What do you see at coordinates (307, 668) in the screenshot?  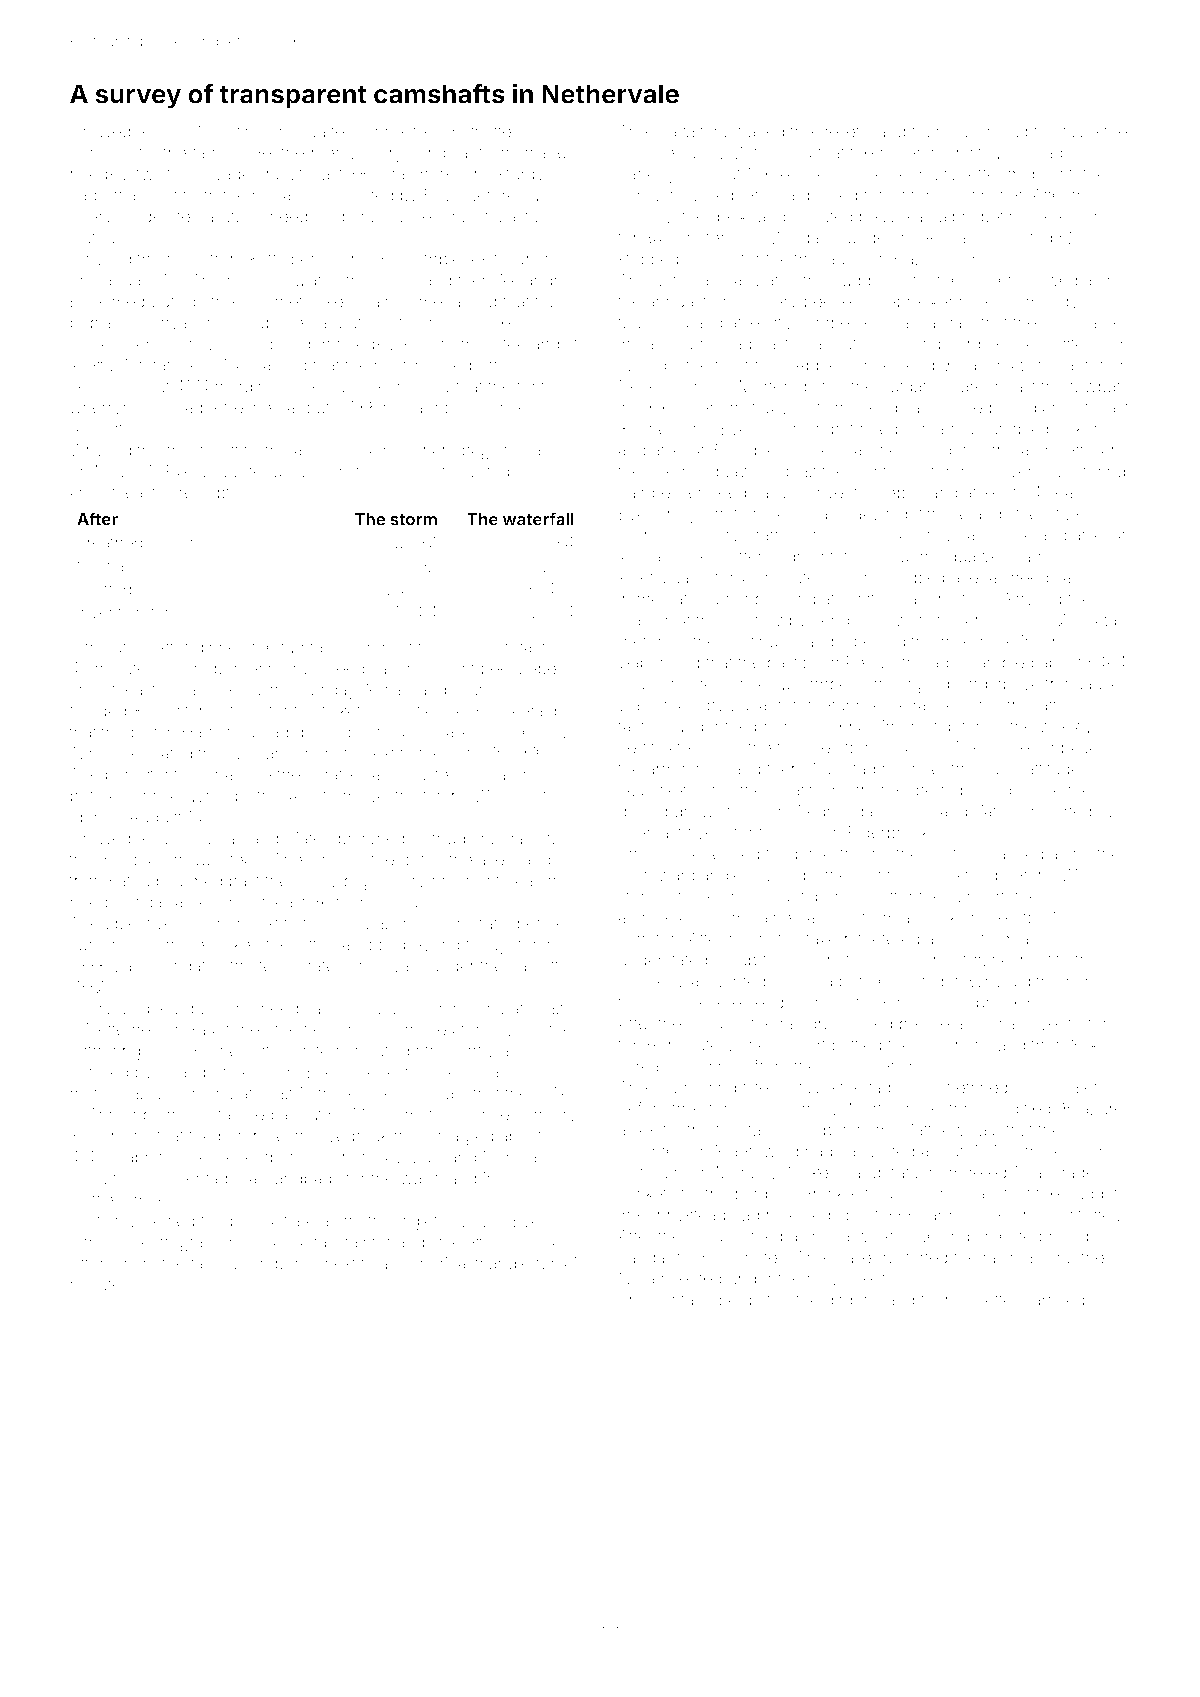 I see `rule` at bounding box center [307, 668].
